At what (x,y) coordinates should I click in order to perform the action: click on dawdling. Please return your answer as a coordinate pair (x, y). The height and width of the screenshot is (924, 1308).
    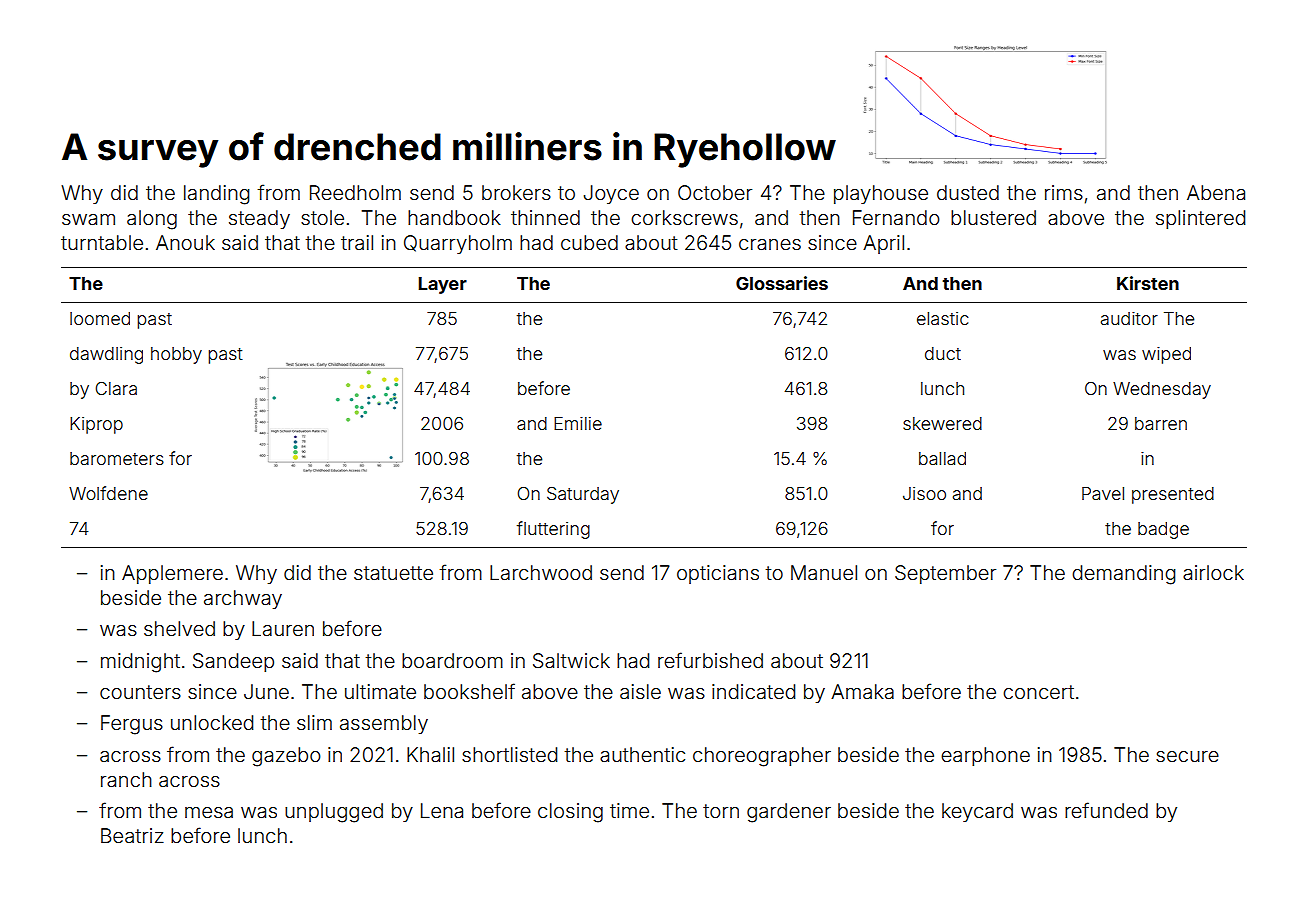
    Looking at the image, I should click on (106, 355).
